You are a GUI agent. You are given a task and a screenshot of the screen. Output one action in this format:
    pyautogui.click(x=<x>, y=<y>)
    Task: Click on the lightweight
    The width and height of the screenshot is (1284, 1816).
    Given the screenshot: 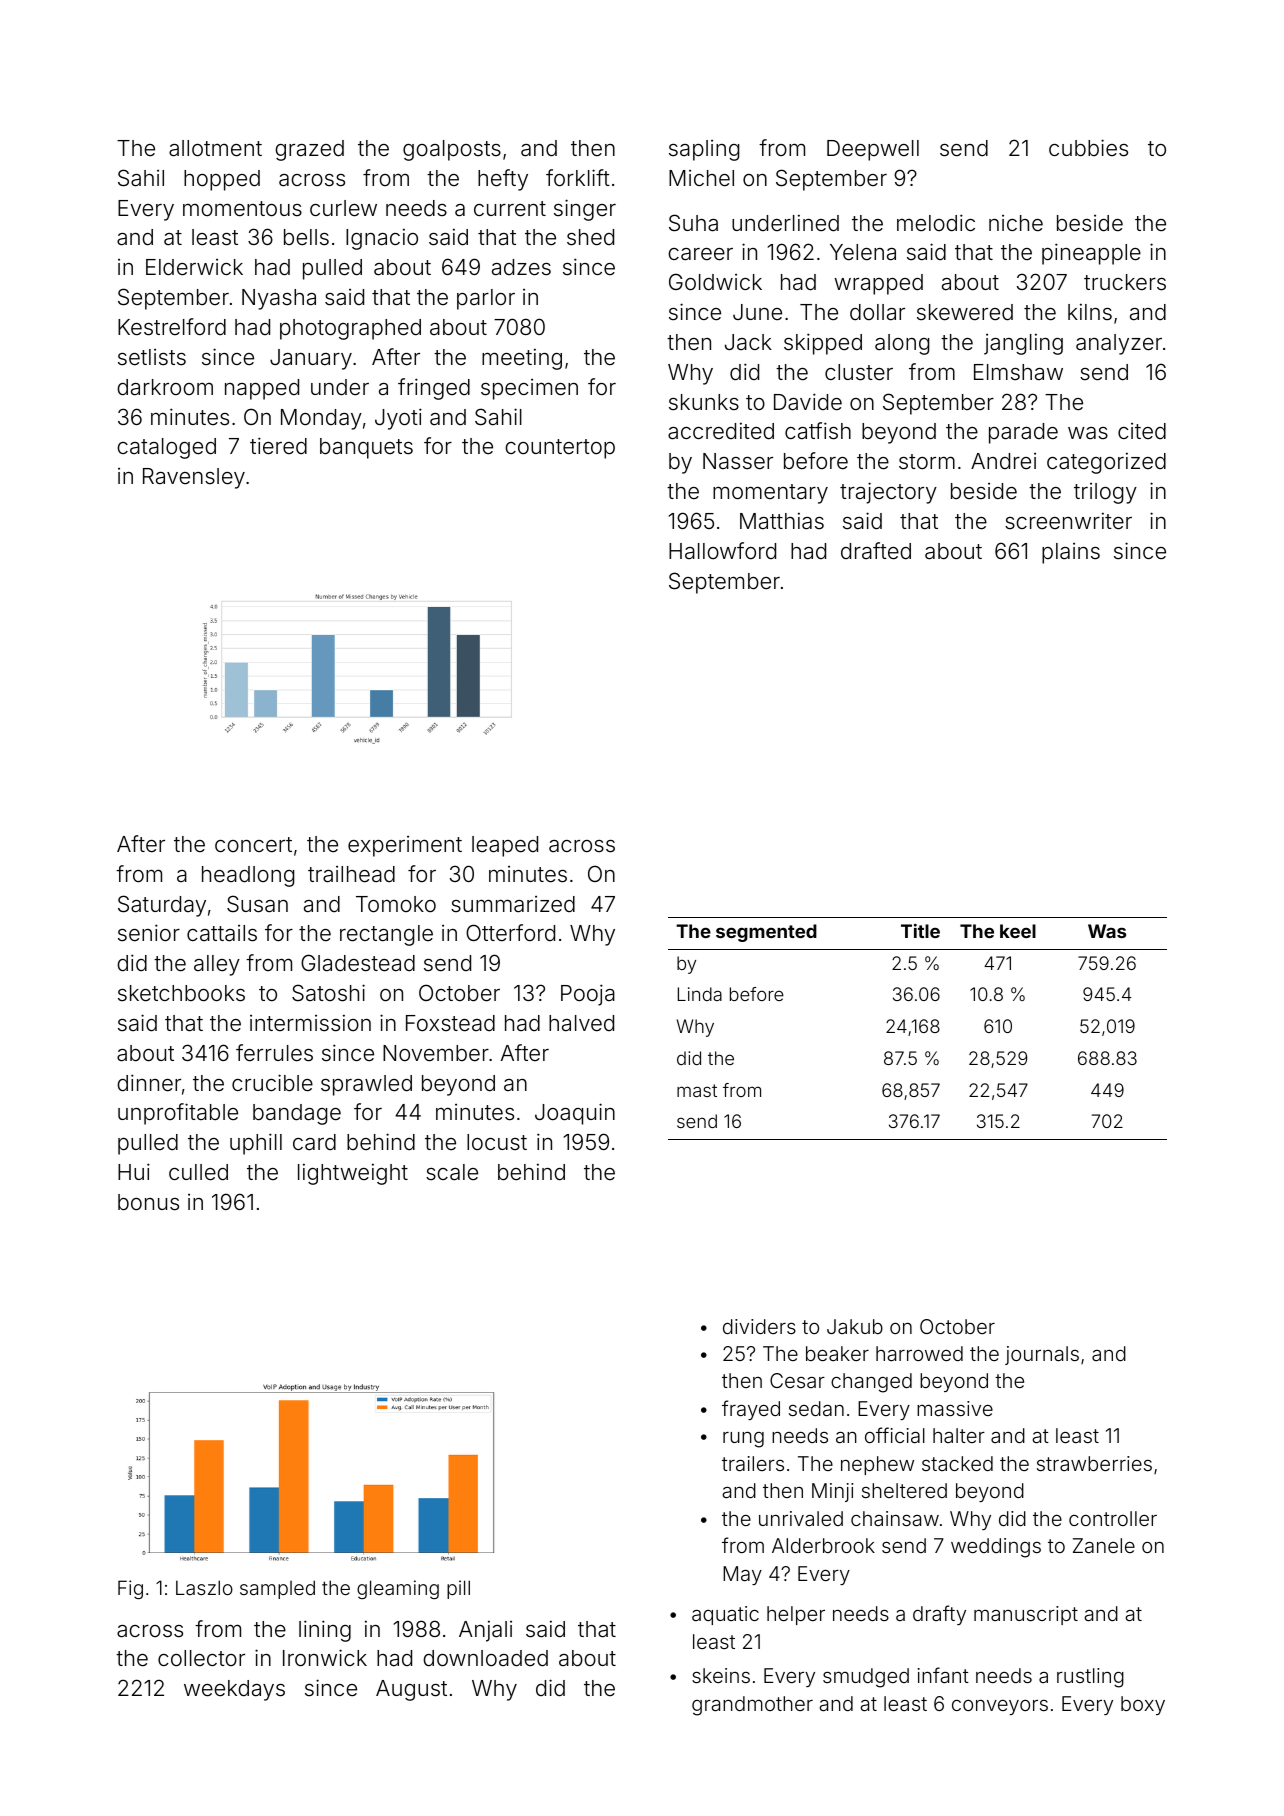 What is the action you would take?
    pyautogui.click(x=353, y=1174)
